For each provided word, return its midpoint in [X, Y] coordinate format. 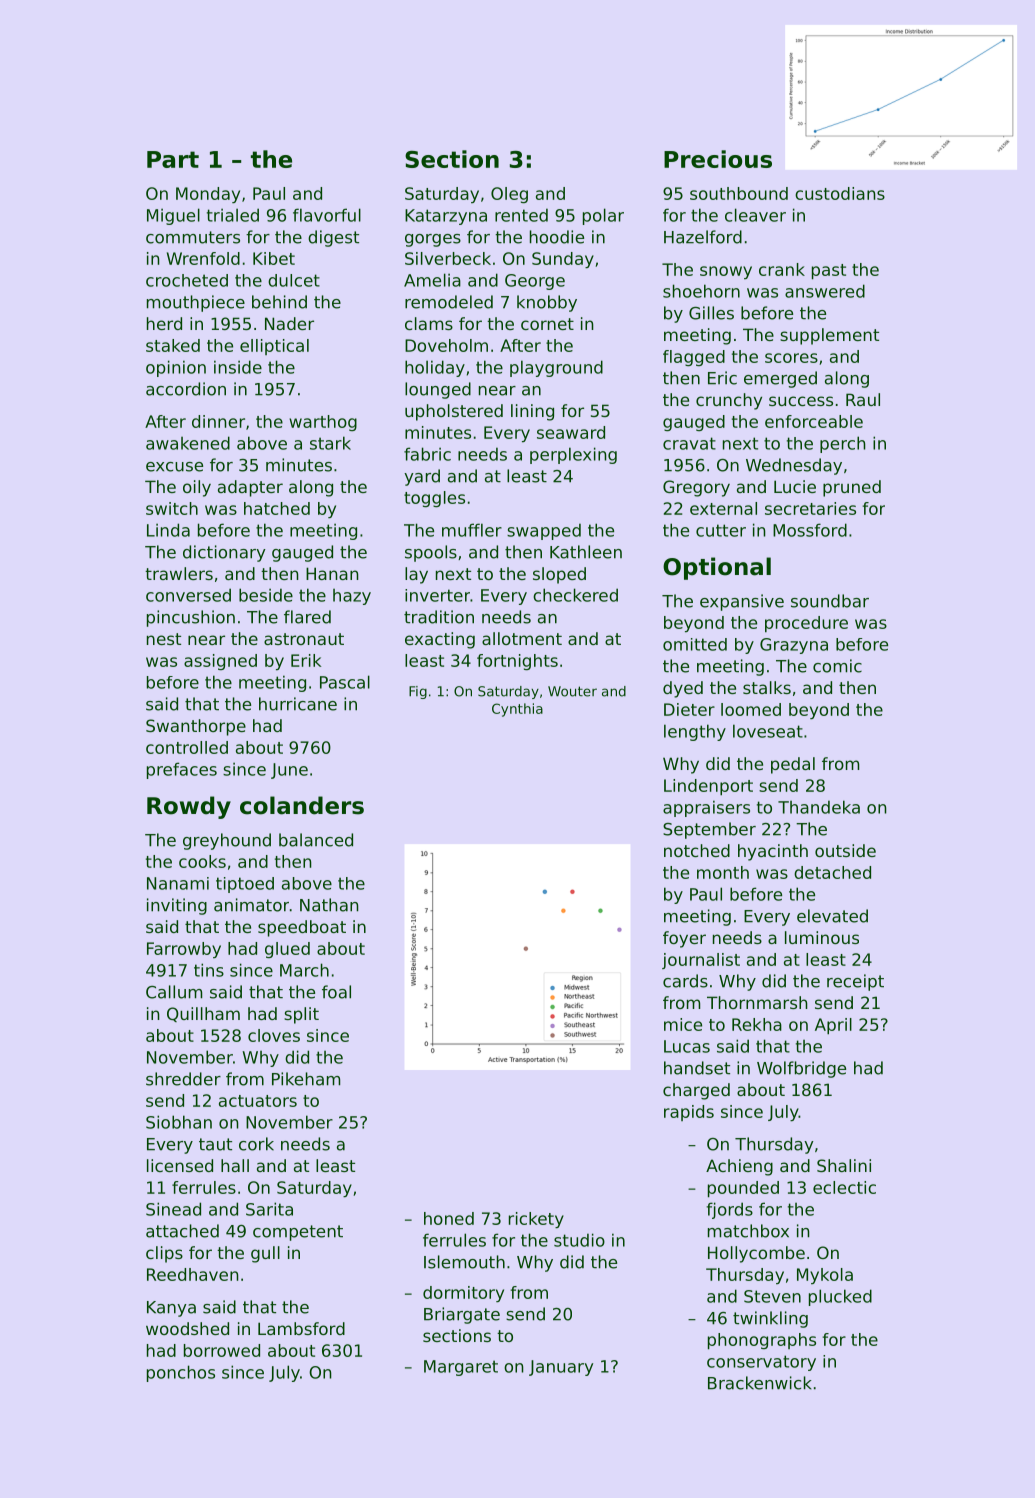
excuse [174, 467]
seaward [571, 432]
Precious [718, 159]
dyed [683, 689]
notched [697, 850]
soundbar [830, 601]
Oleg [509, 195]
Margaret [461, 1368]
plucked [840, 1297]
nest [164, 639]
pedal [793, 765]
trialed [233, 215]
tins [209, 970]
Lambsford [301, 1328]
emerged [780, 379]
